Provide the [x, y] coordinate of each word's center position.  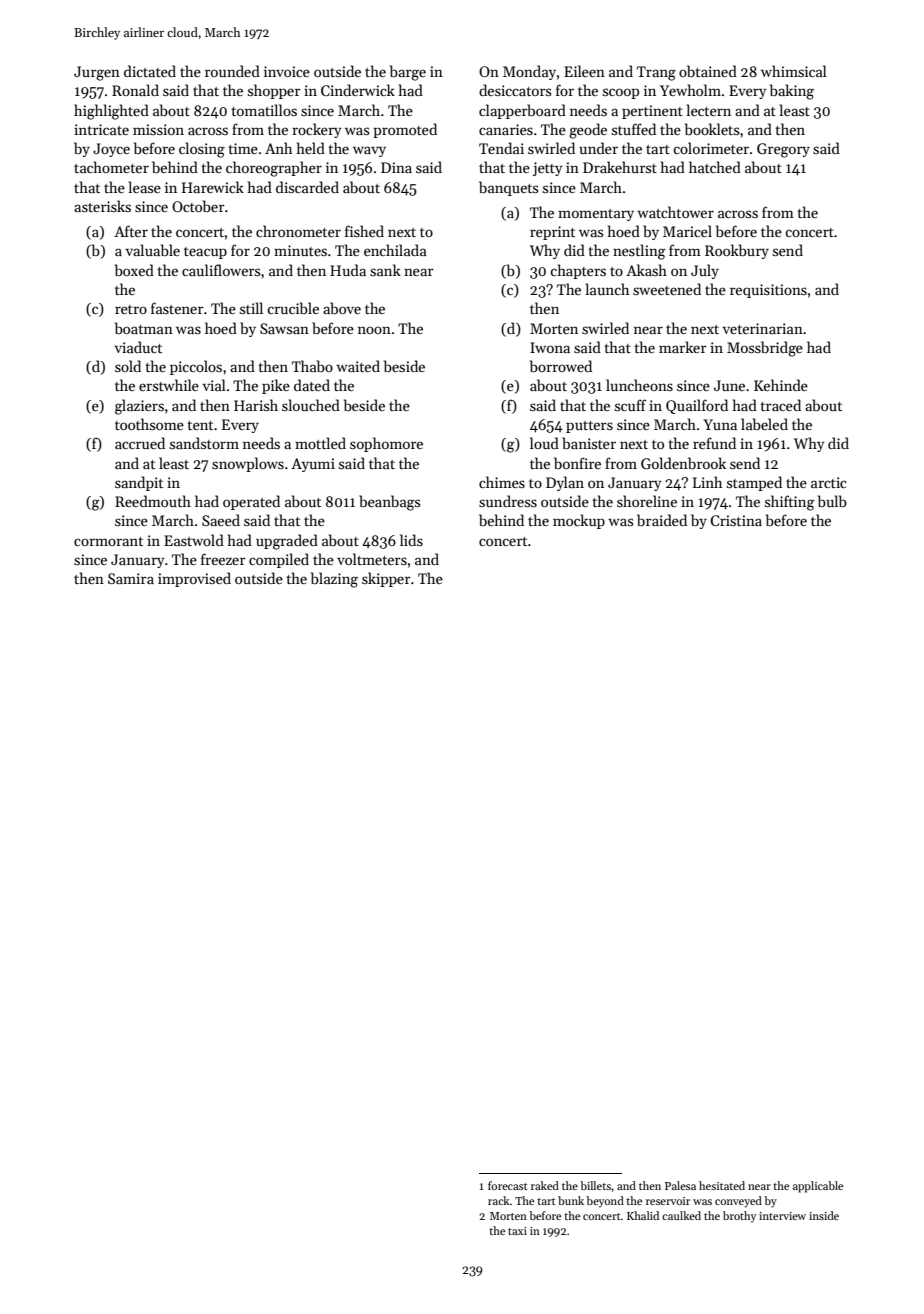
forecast [508, 1185]
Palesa [680, 1185]
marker [683, 347]
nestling [639, 252]
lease [145, 187]
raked [545, 1185]
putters [589, 427]
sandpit [139, 483]
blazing [334, 580]
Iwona [550, 347]
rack [499, 1200]
